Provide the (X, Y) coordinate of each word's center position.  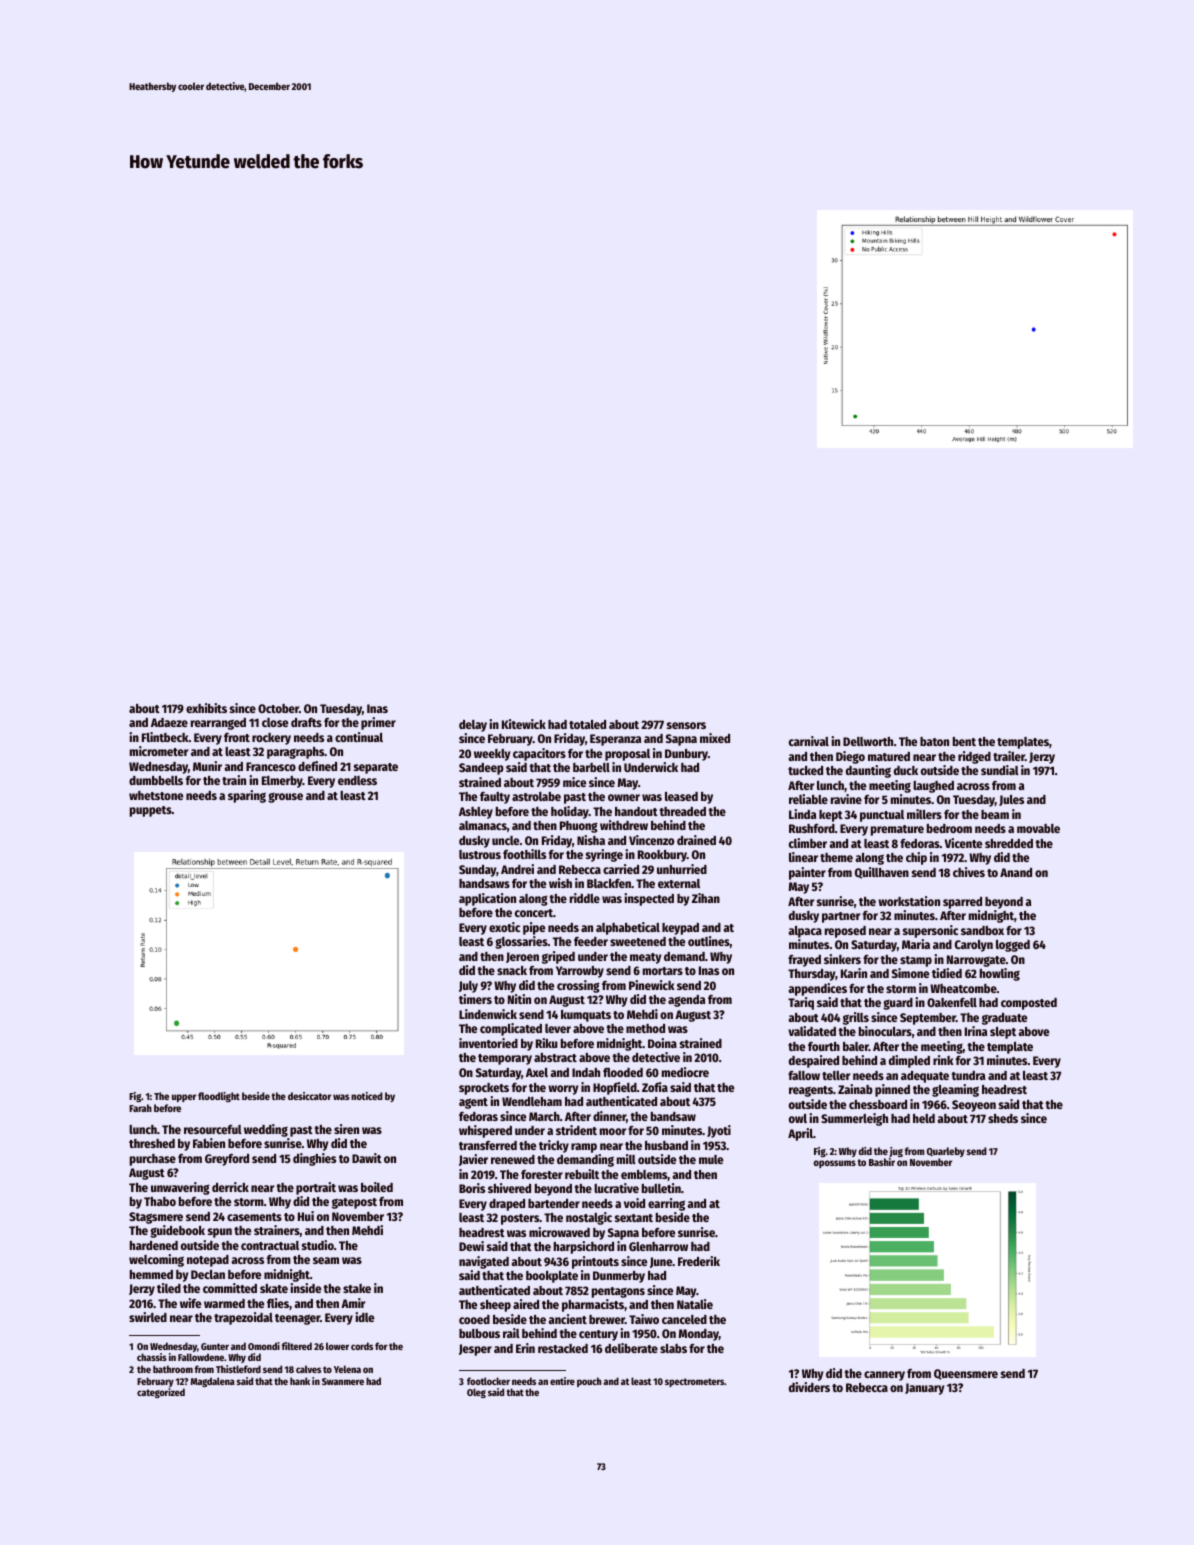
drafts (306, 722)
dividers (809, 1387)
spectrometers (695, 1382)
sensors (686, 725)
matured (889, 756)
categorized (161, 1393)
